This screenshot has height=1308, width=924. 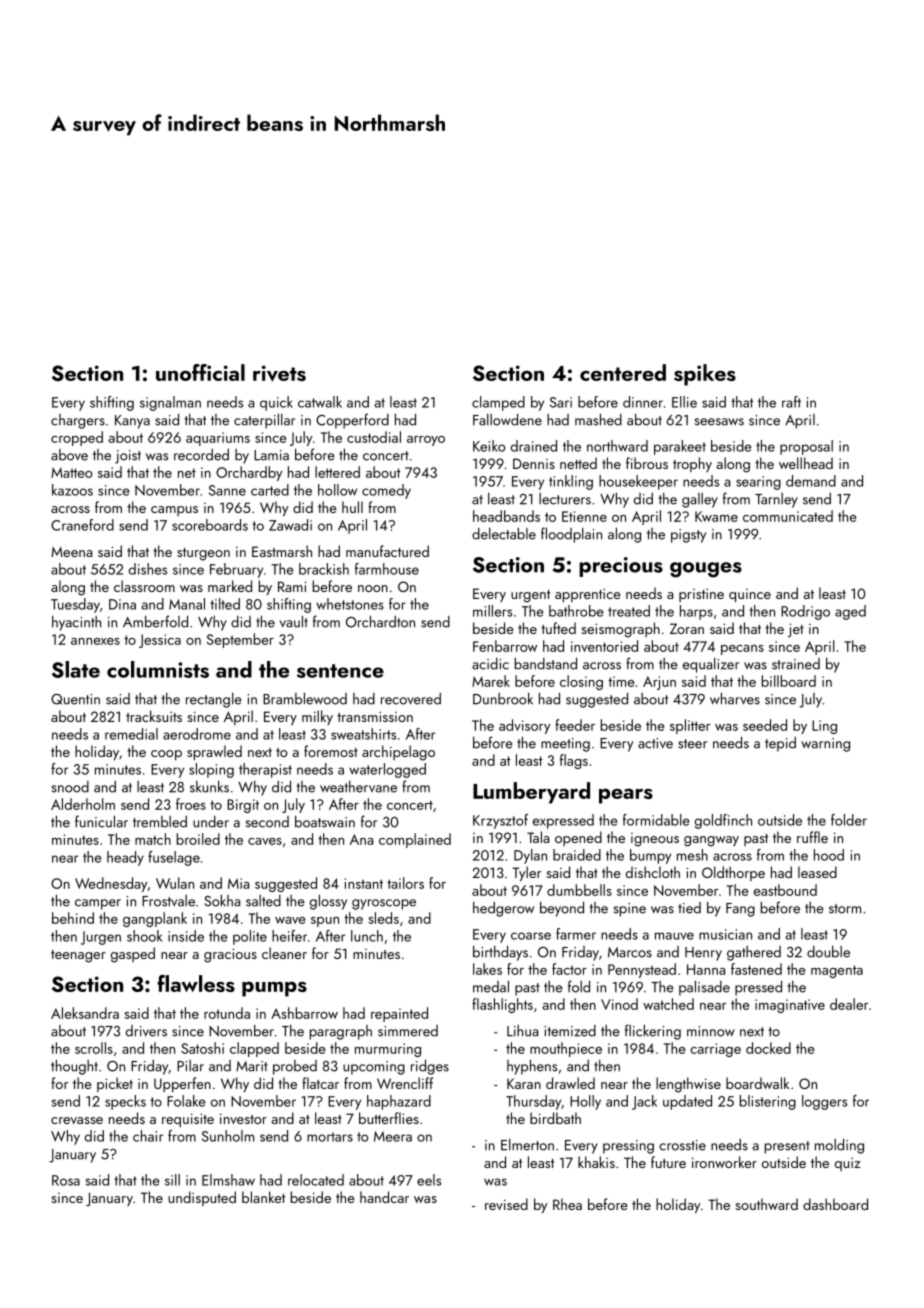 I want to click on northward, so click(x=617, y=446).
